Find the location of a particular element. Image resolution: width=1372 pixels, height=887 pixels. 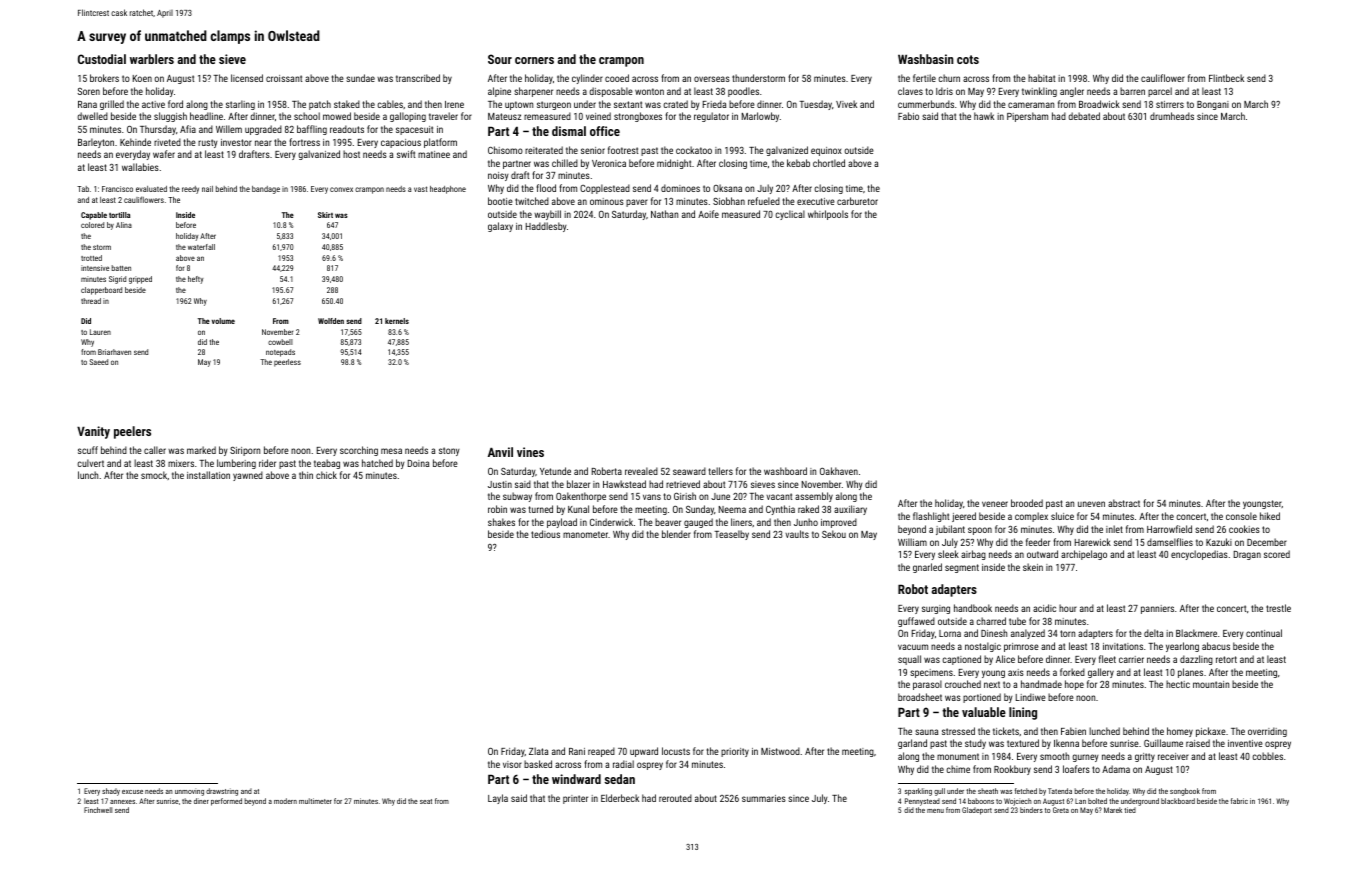

drawstring is located at coordinates (222, 792).
